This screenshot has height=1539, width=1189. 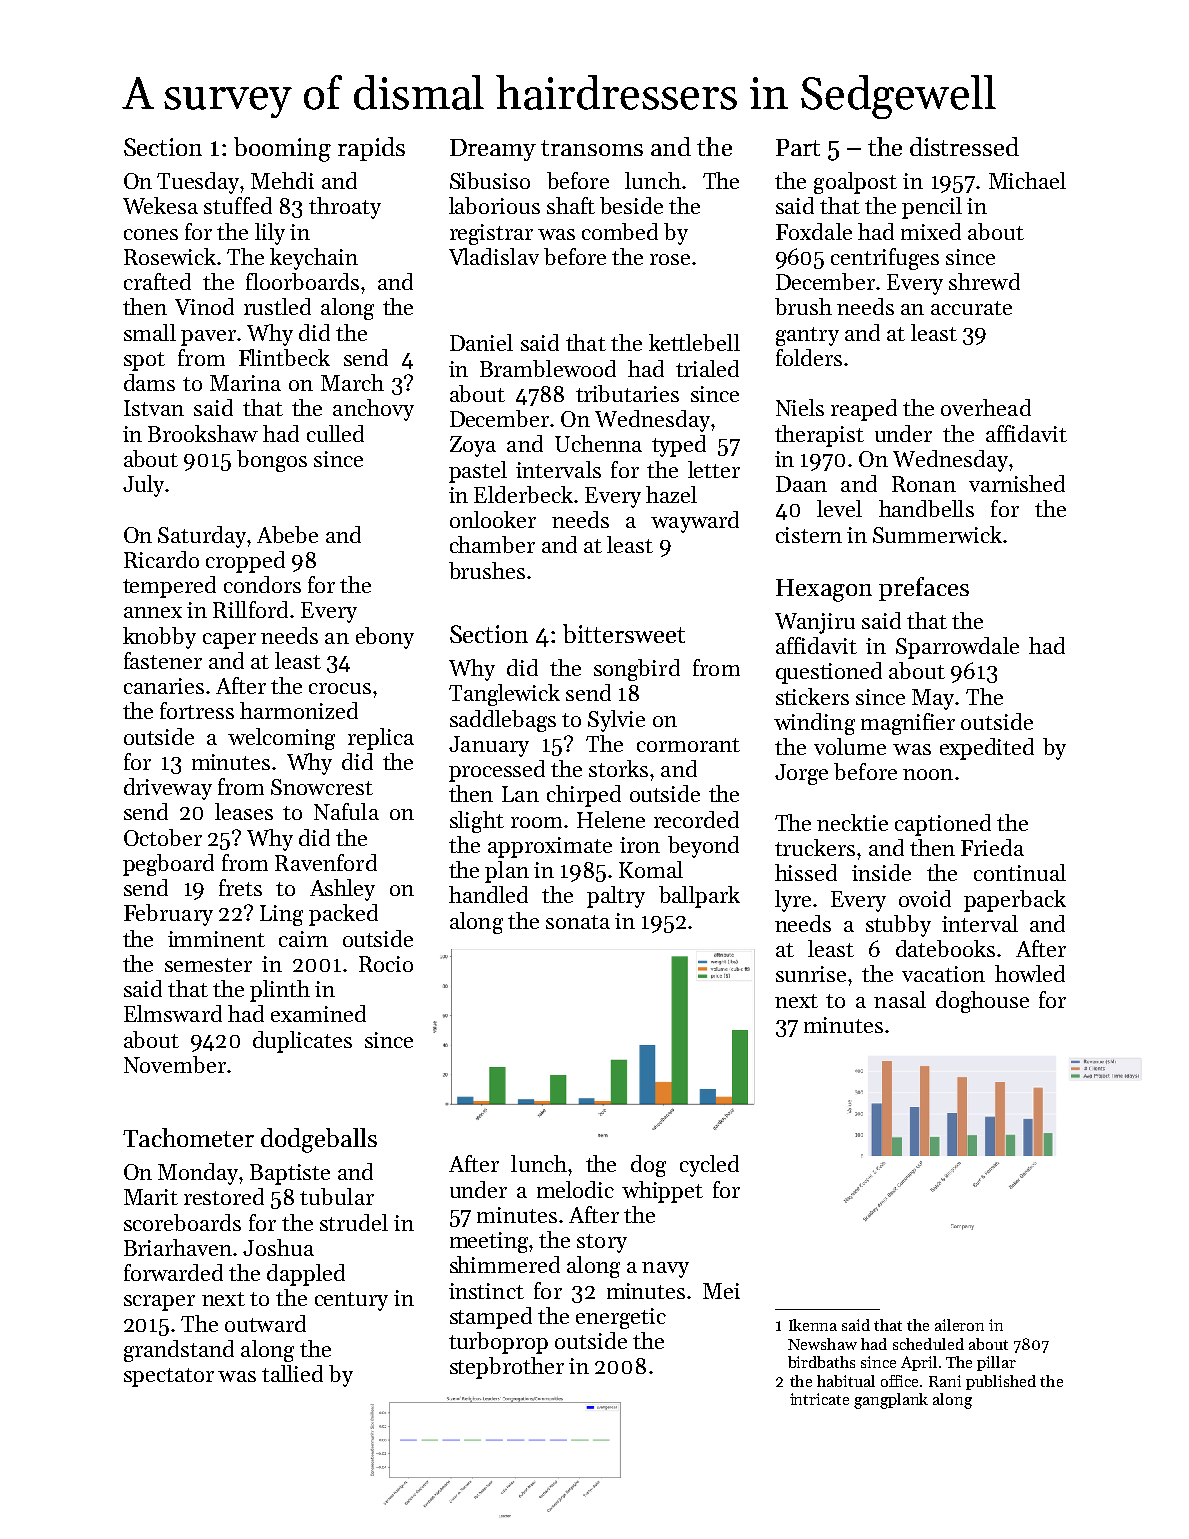 I want to click on canaries, so click(x=164, y=686).
